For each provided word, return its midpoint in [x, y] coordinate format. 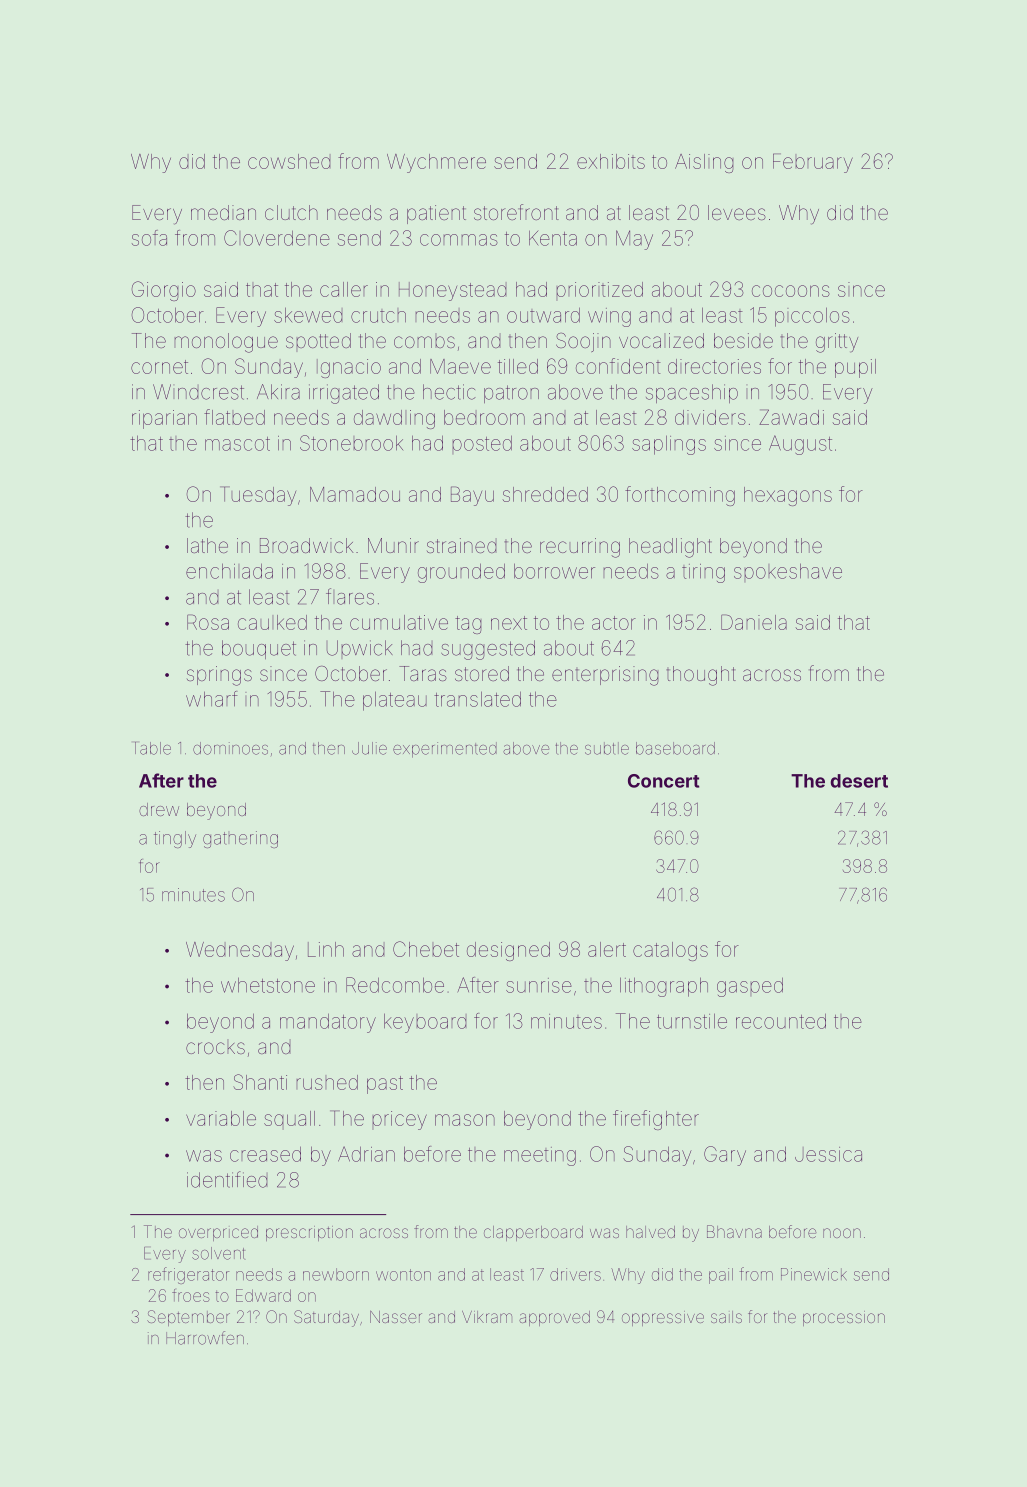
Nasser [396, 1317]
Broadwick [306, 545]
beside [743, 340]
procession [844, 1318]
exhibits [611, 161]
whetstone [268, 985]
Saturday [326, 1318]
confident [618, 366]
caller [344, 289]
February [813, 163]
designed [508, 951]
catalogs [670, 951]
